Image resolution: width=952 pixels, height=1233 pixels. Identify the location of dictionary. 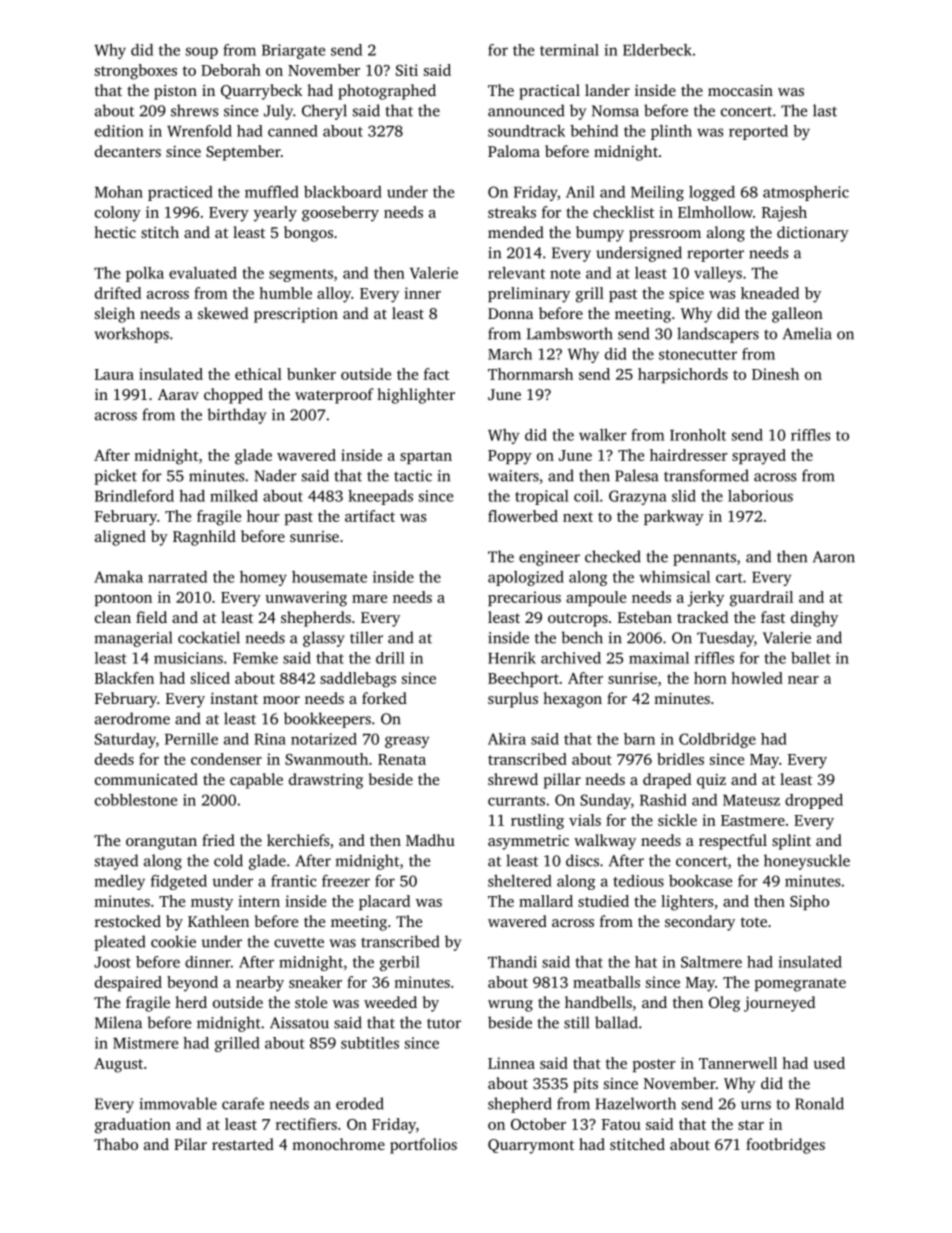
(813, 234).
